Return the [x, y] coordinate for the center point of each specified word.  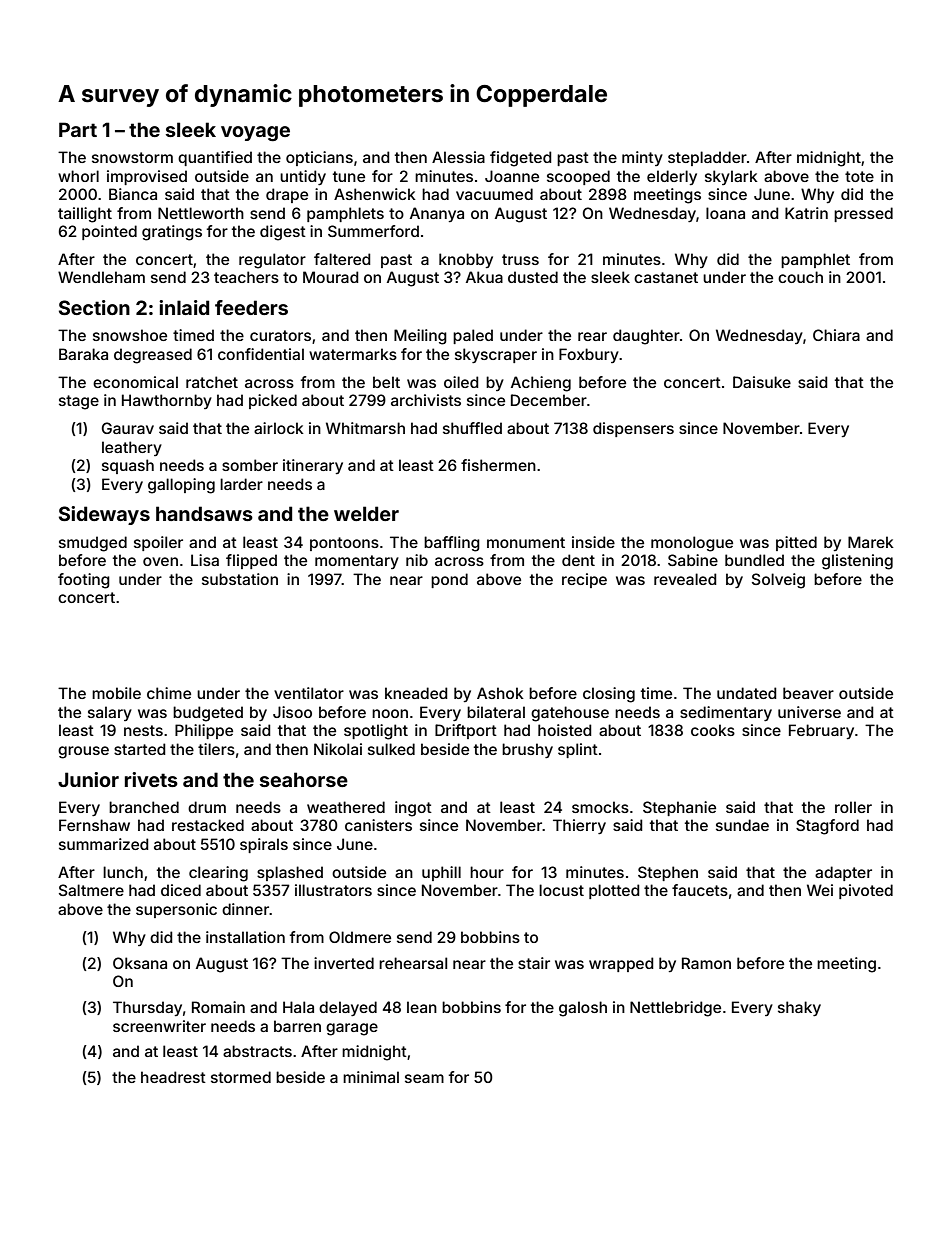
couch [800, 277]
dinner [245, 909]
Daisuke [762, 382]
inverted [344, 963]
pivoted [866, 891]
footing [84, 581]
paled [473, 336]
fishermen [498, 465]
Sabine [693, 560]
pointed [109, 232]
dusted [533, 277]
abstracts [257, 1051]
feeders [251, 307]
